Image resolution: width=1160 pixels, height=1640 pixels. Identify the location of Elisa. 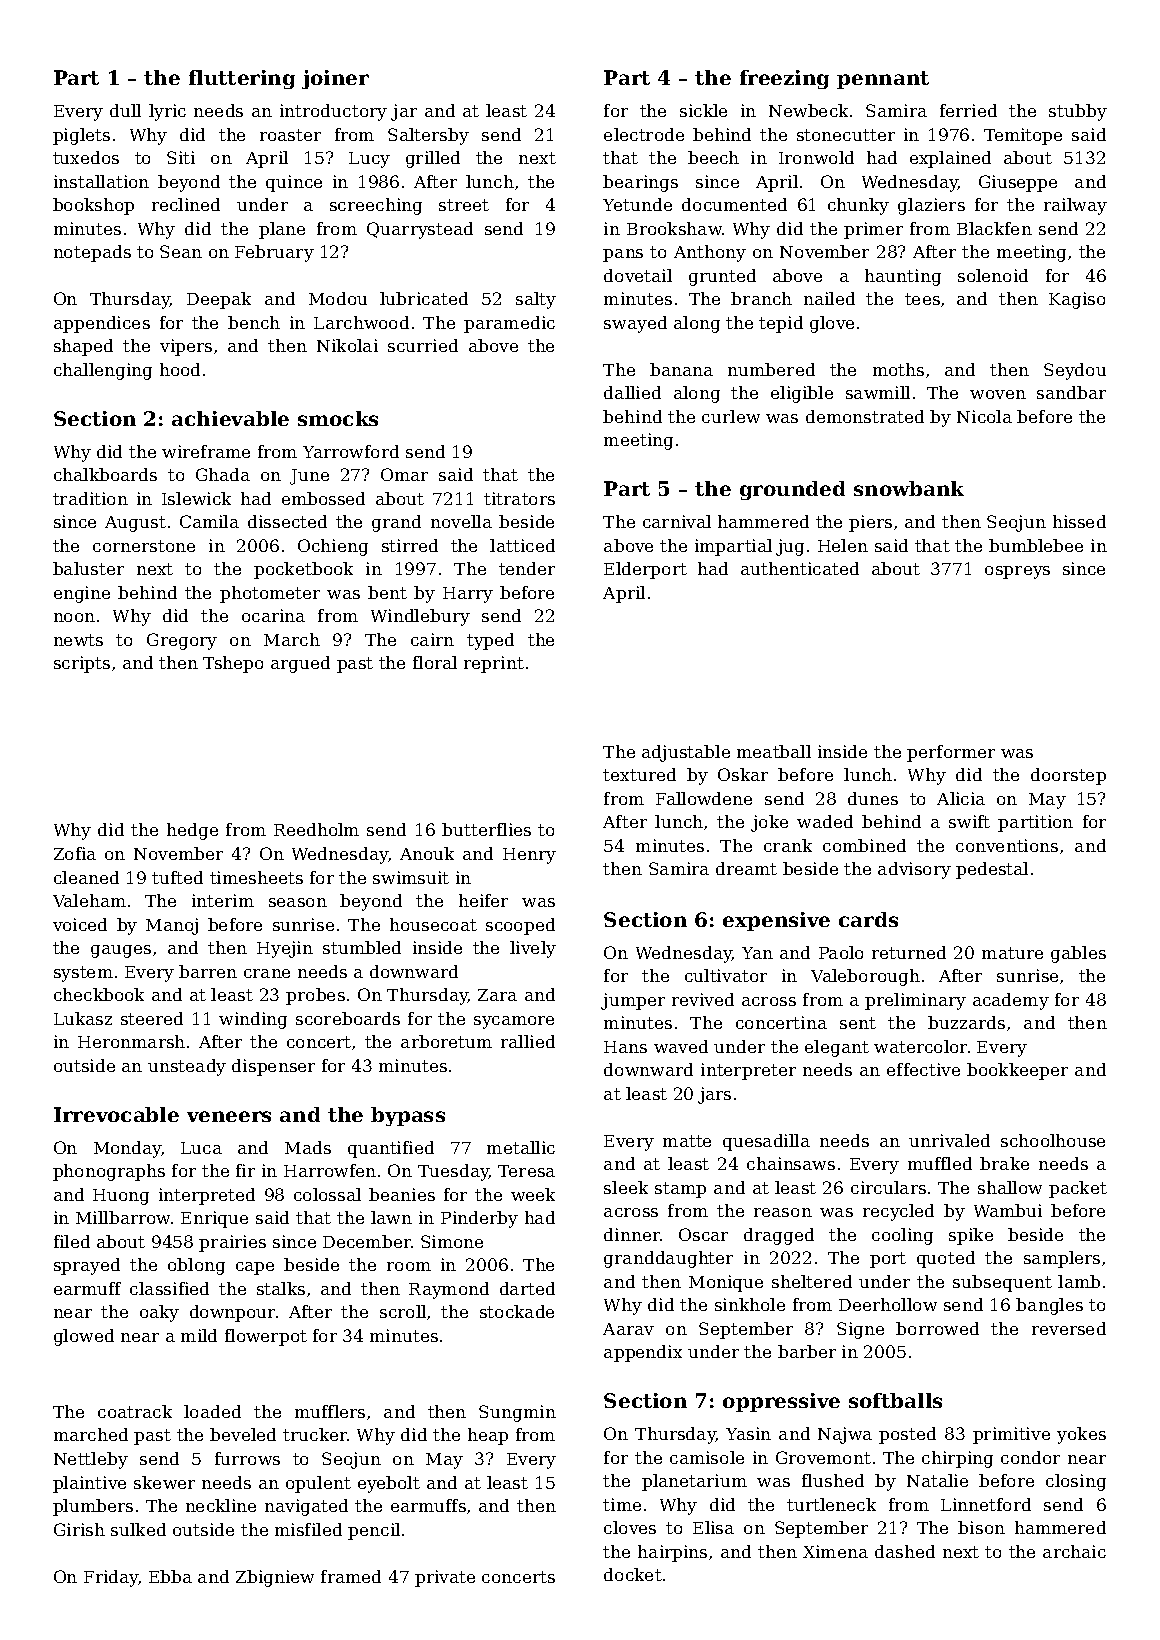
(713, 1527).
